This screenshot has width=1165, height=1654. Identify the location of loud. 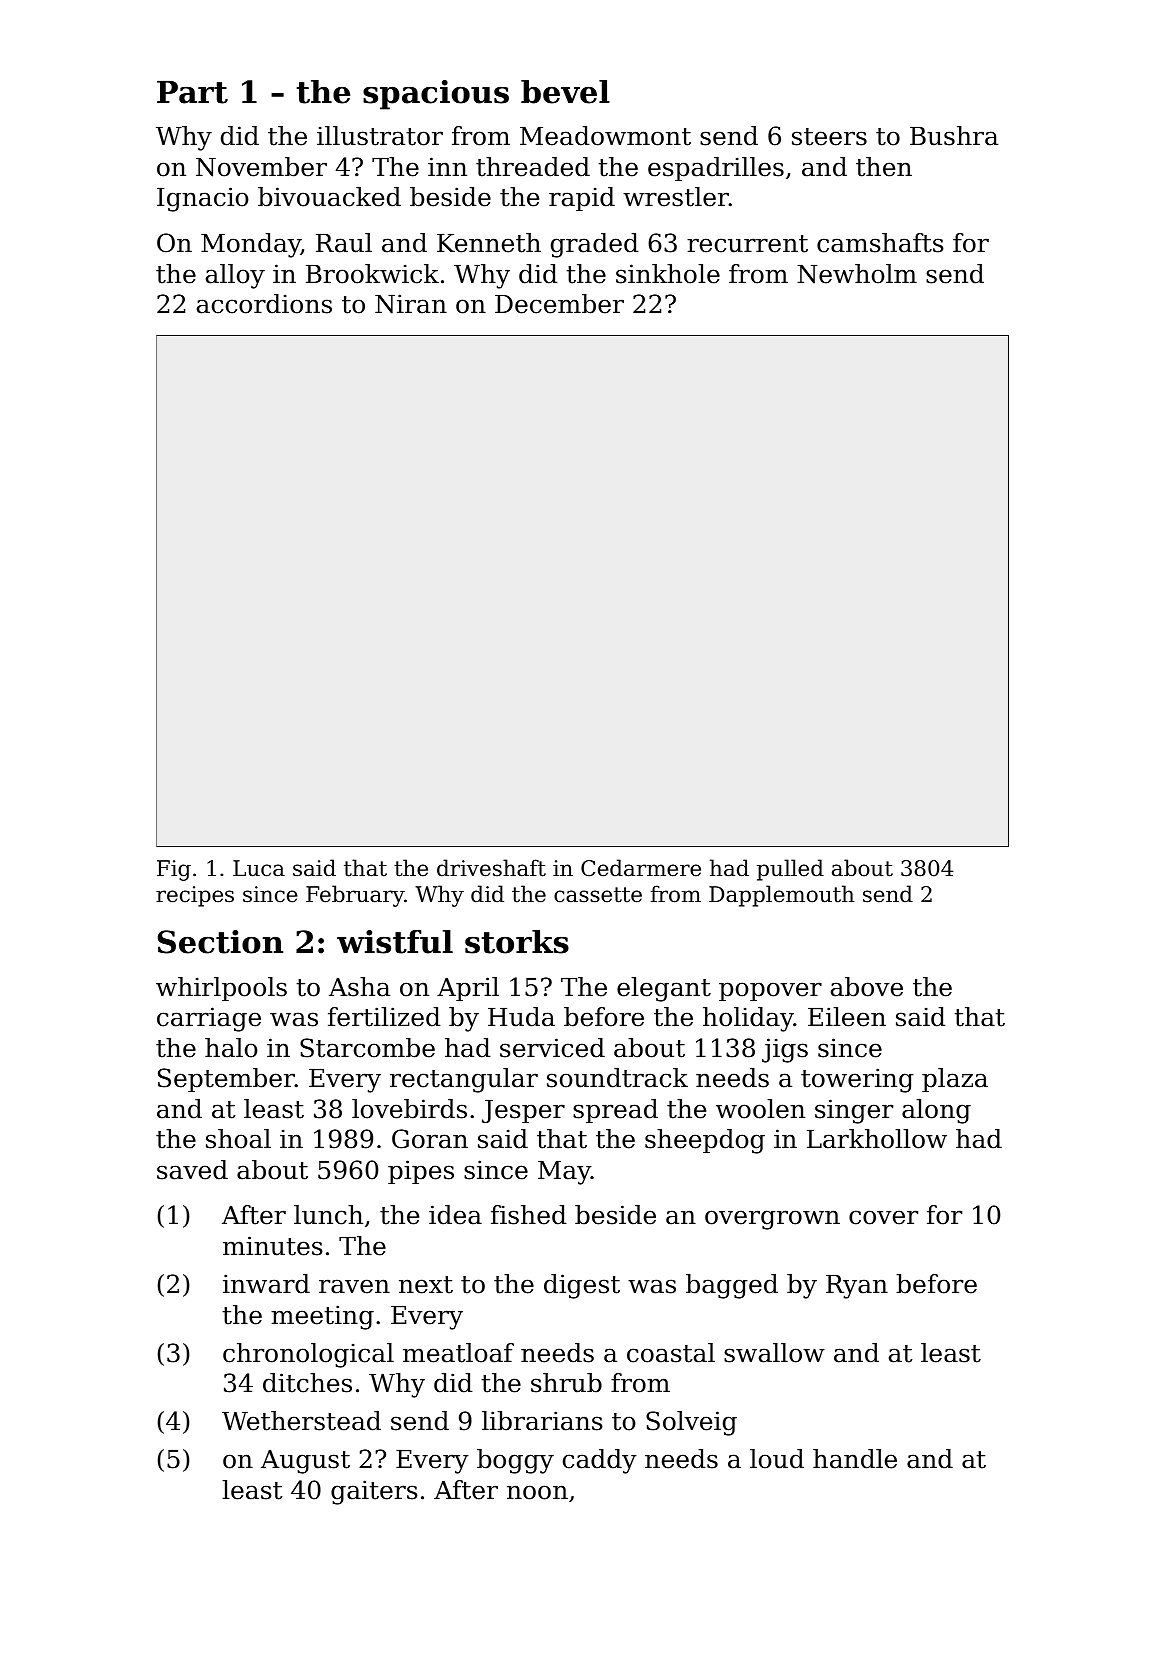
(777, 1459).
